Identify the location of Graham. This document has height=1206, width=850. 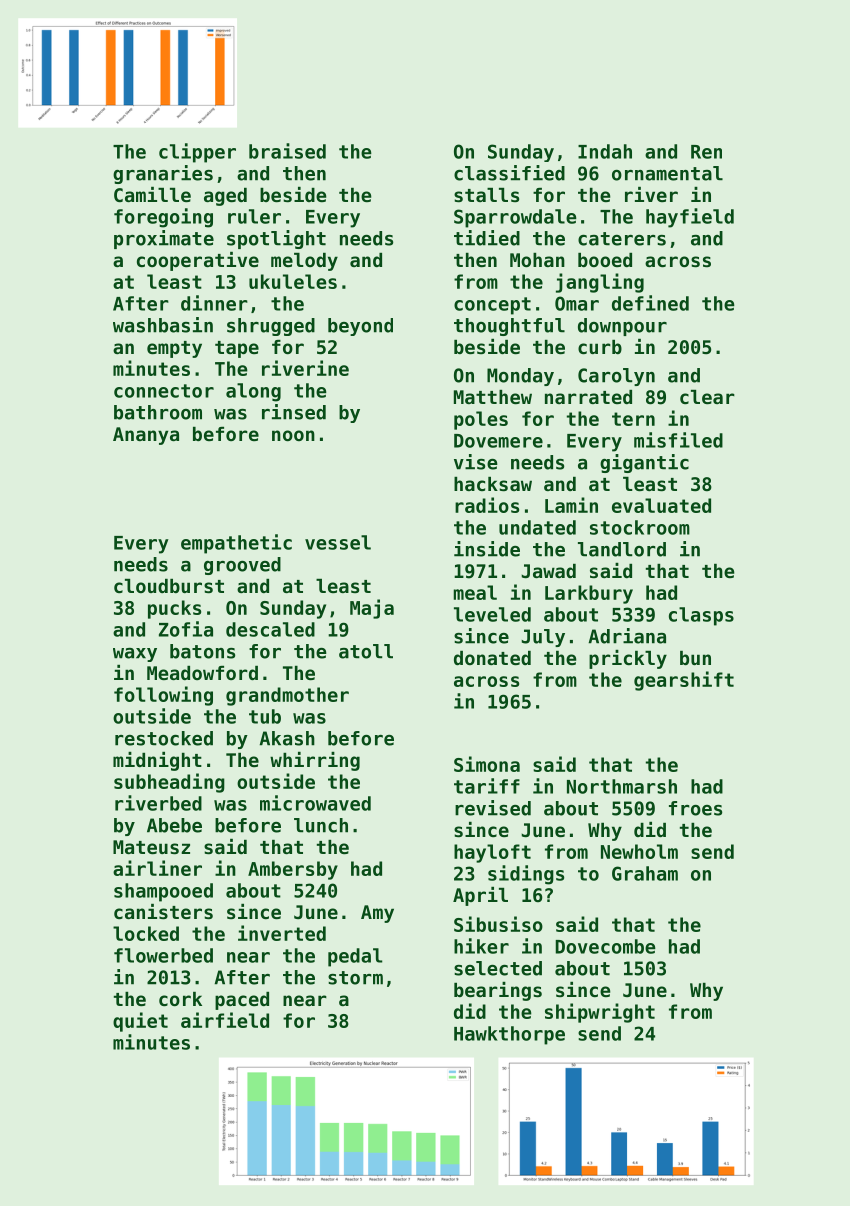
(645, 873).
